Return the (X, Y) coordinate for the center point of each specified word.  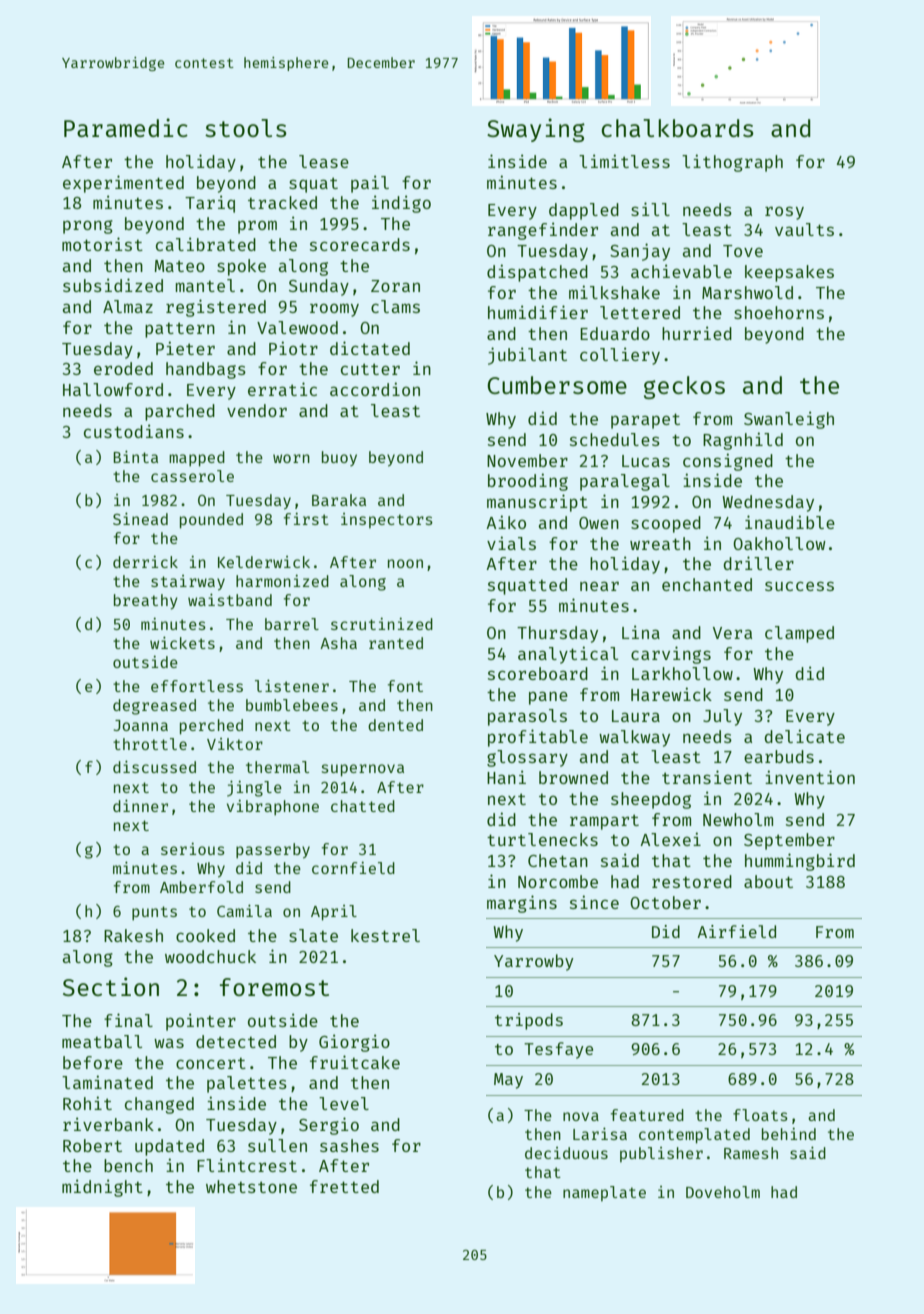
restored (692, 881)
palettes (247, 1084)
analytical (568, 655)
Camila (244, 910)
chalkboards (677, 128)
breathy (146, 602)
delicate (804, 736)
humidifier (538, 312)
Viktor (235, 744)
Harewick (671, 694)
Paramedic (126, 127)
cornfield (353, 868)
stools (246, 128)
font (405, 686)
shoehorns (779, 312)
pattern (180, 330)
